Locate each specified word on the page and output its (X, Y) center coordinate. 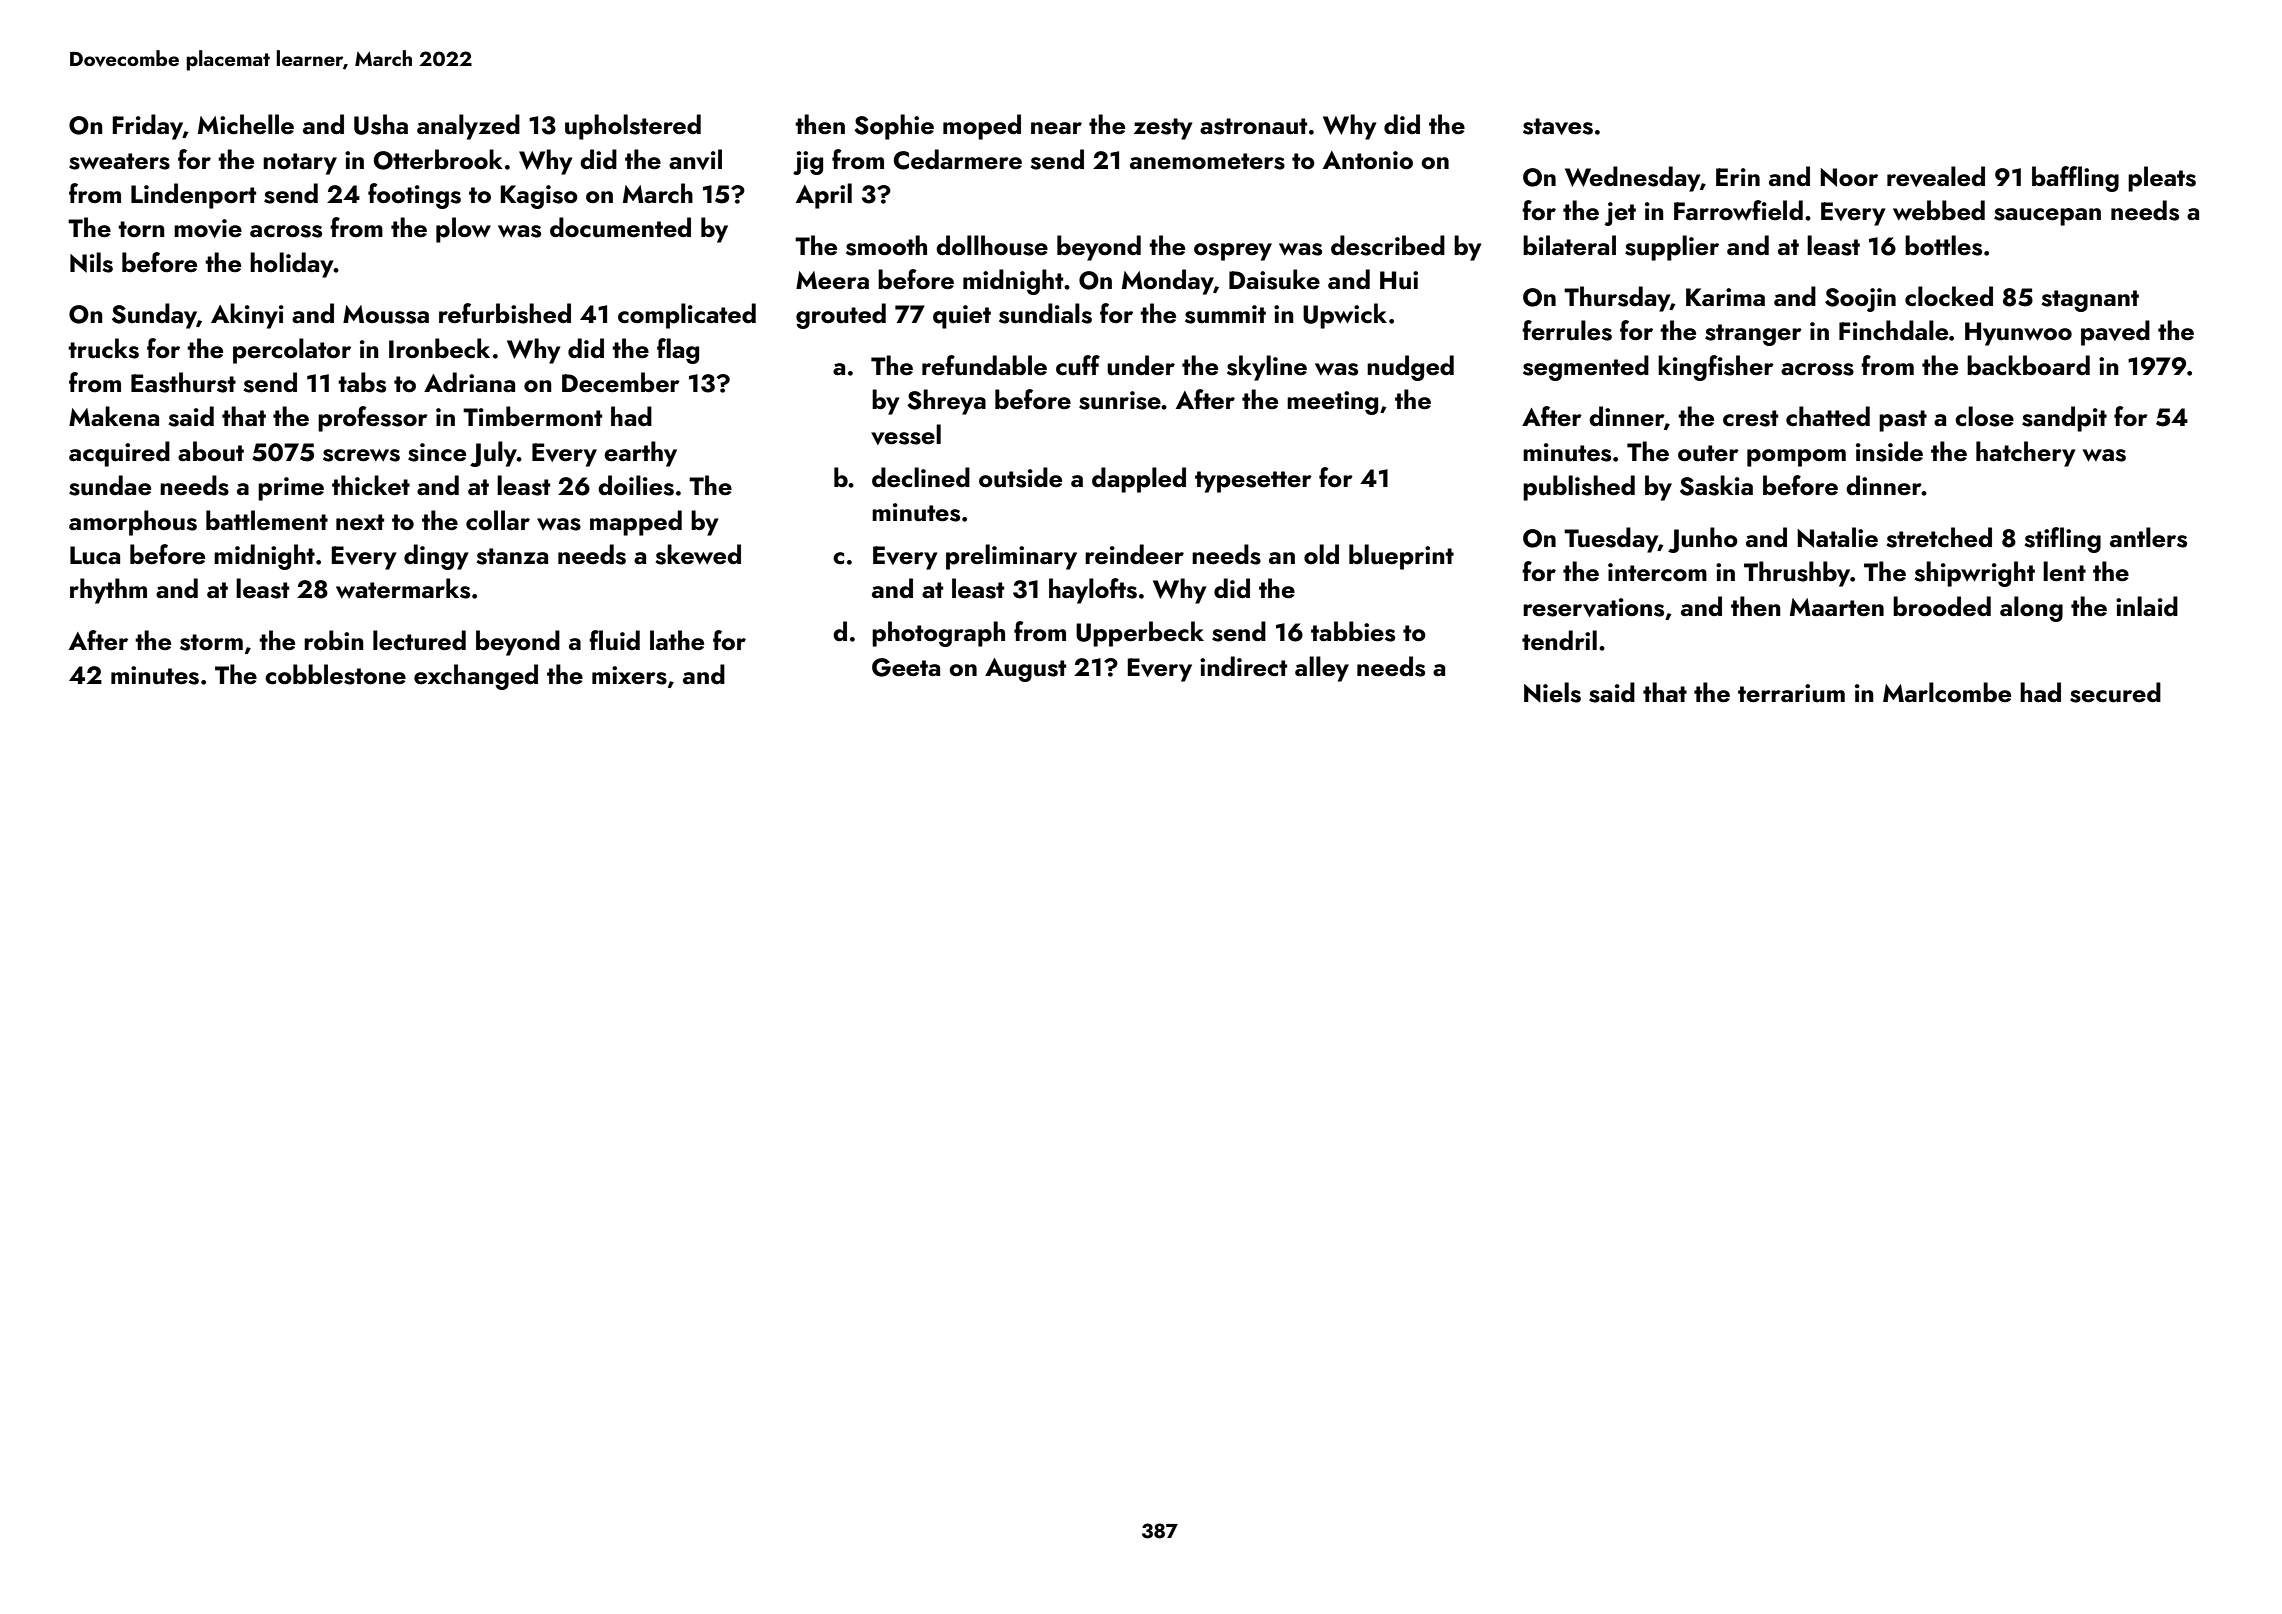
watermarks (403, 588)
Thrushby (1797, 574)
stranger (1753, 335)
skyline (1267, 368)
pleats (2162, 179)
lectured (419, 640)
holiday (292, 265)
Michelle (246, 124)
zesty (1163, 129)
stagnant (2090, 301)
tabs (362, 382)
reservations (1593, 607)
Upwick (1345, 316)
